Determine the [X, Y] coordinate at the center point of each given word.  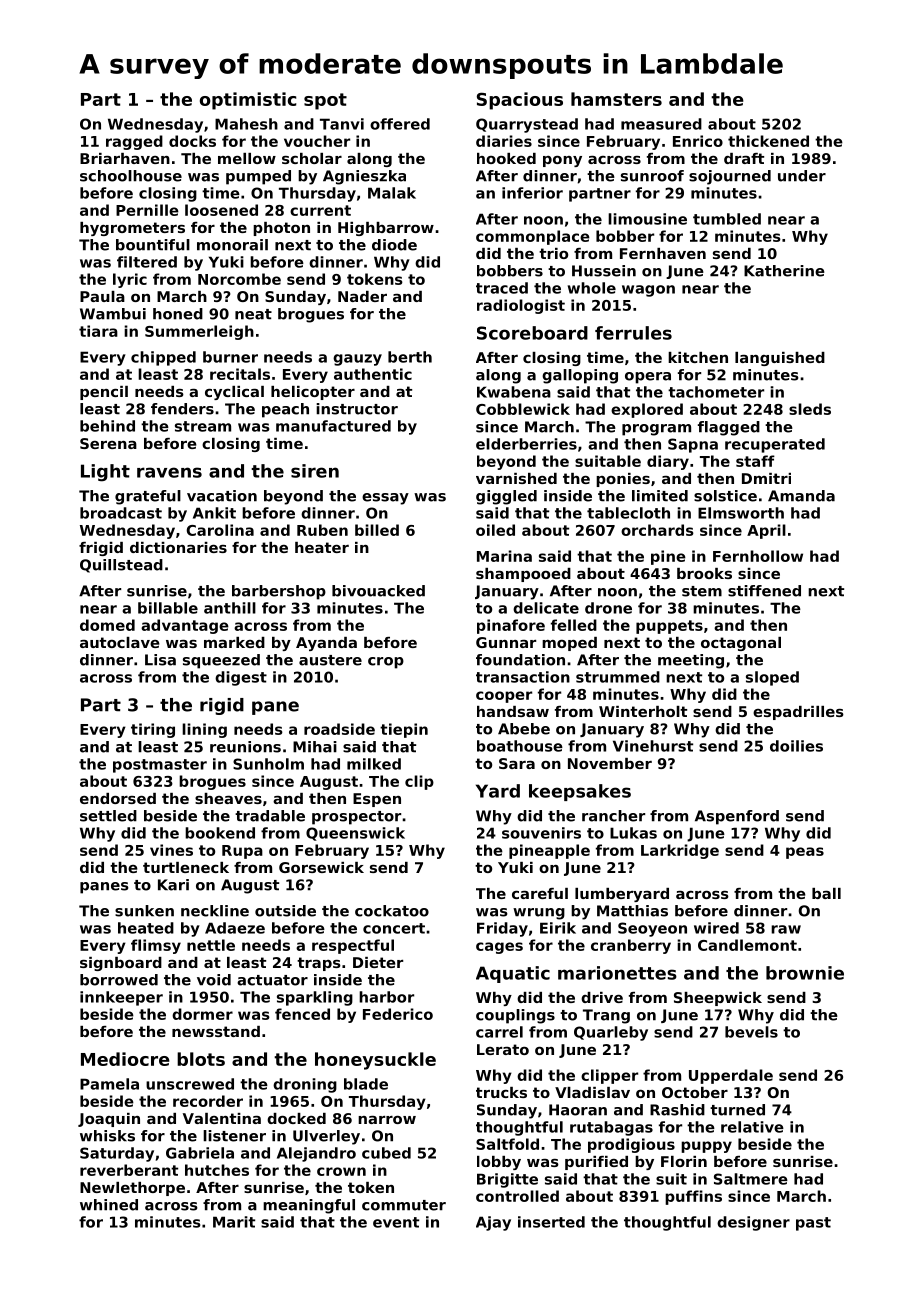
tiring [153, 730]
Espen [377, 800]
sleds [810, 409]
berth [410, 357]
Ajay [493, 1223]
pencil [104, 393]
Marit [234, 1222]
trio [553, 253]
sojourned [730, 177]
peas [805, 853]
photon [281, 229]
